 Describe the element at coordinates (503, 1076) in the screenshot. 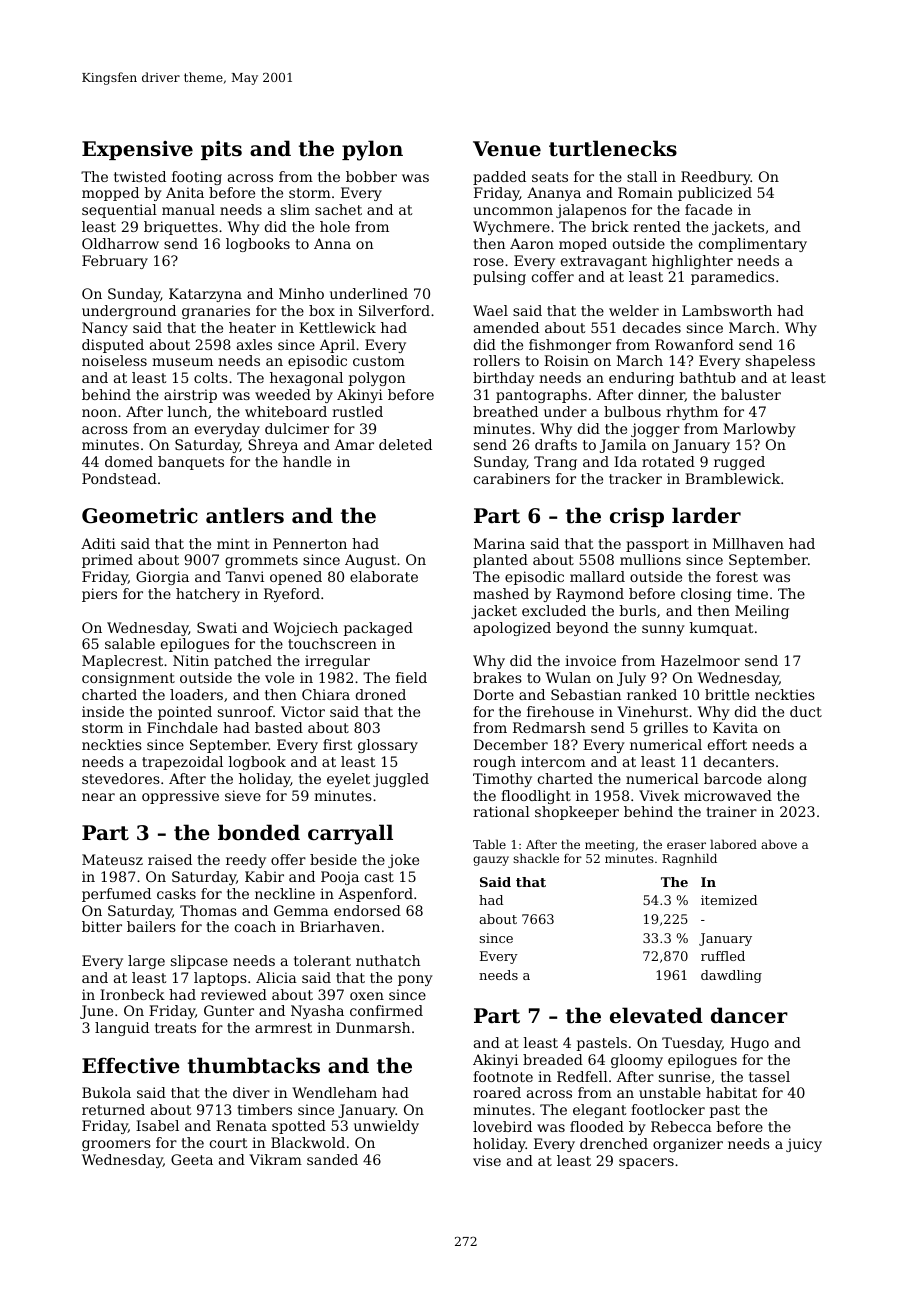

I see `footnote` at that location.
